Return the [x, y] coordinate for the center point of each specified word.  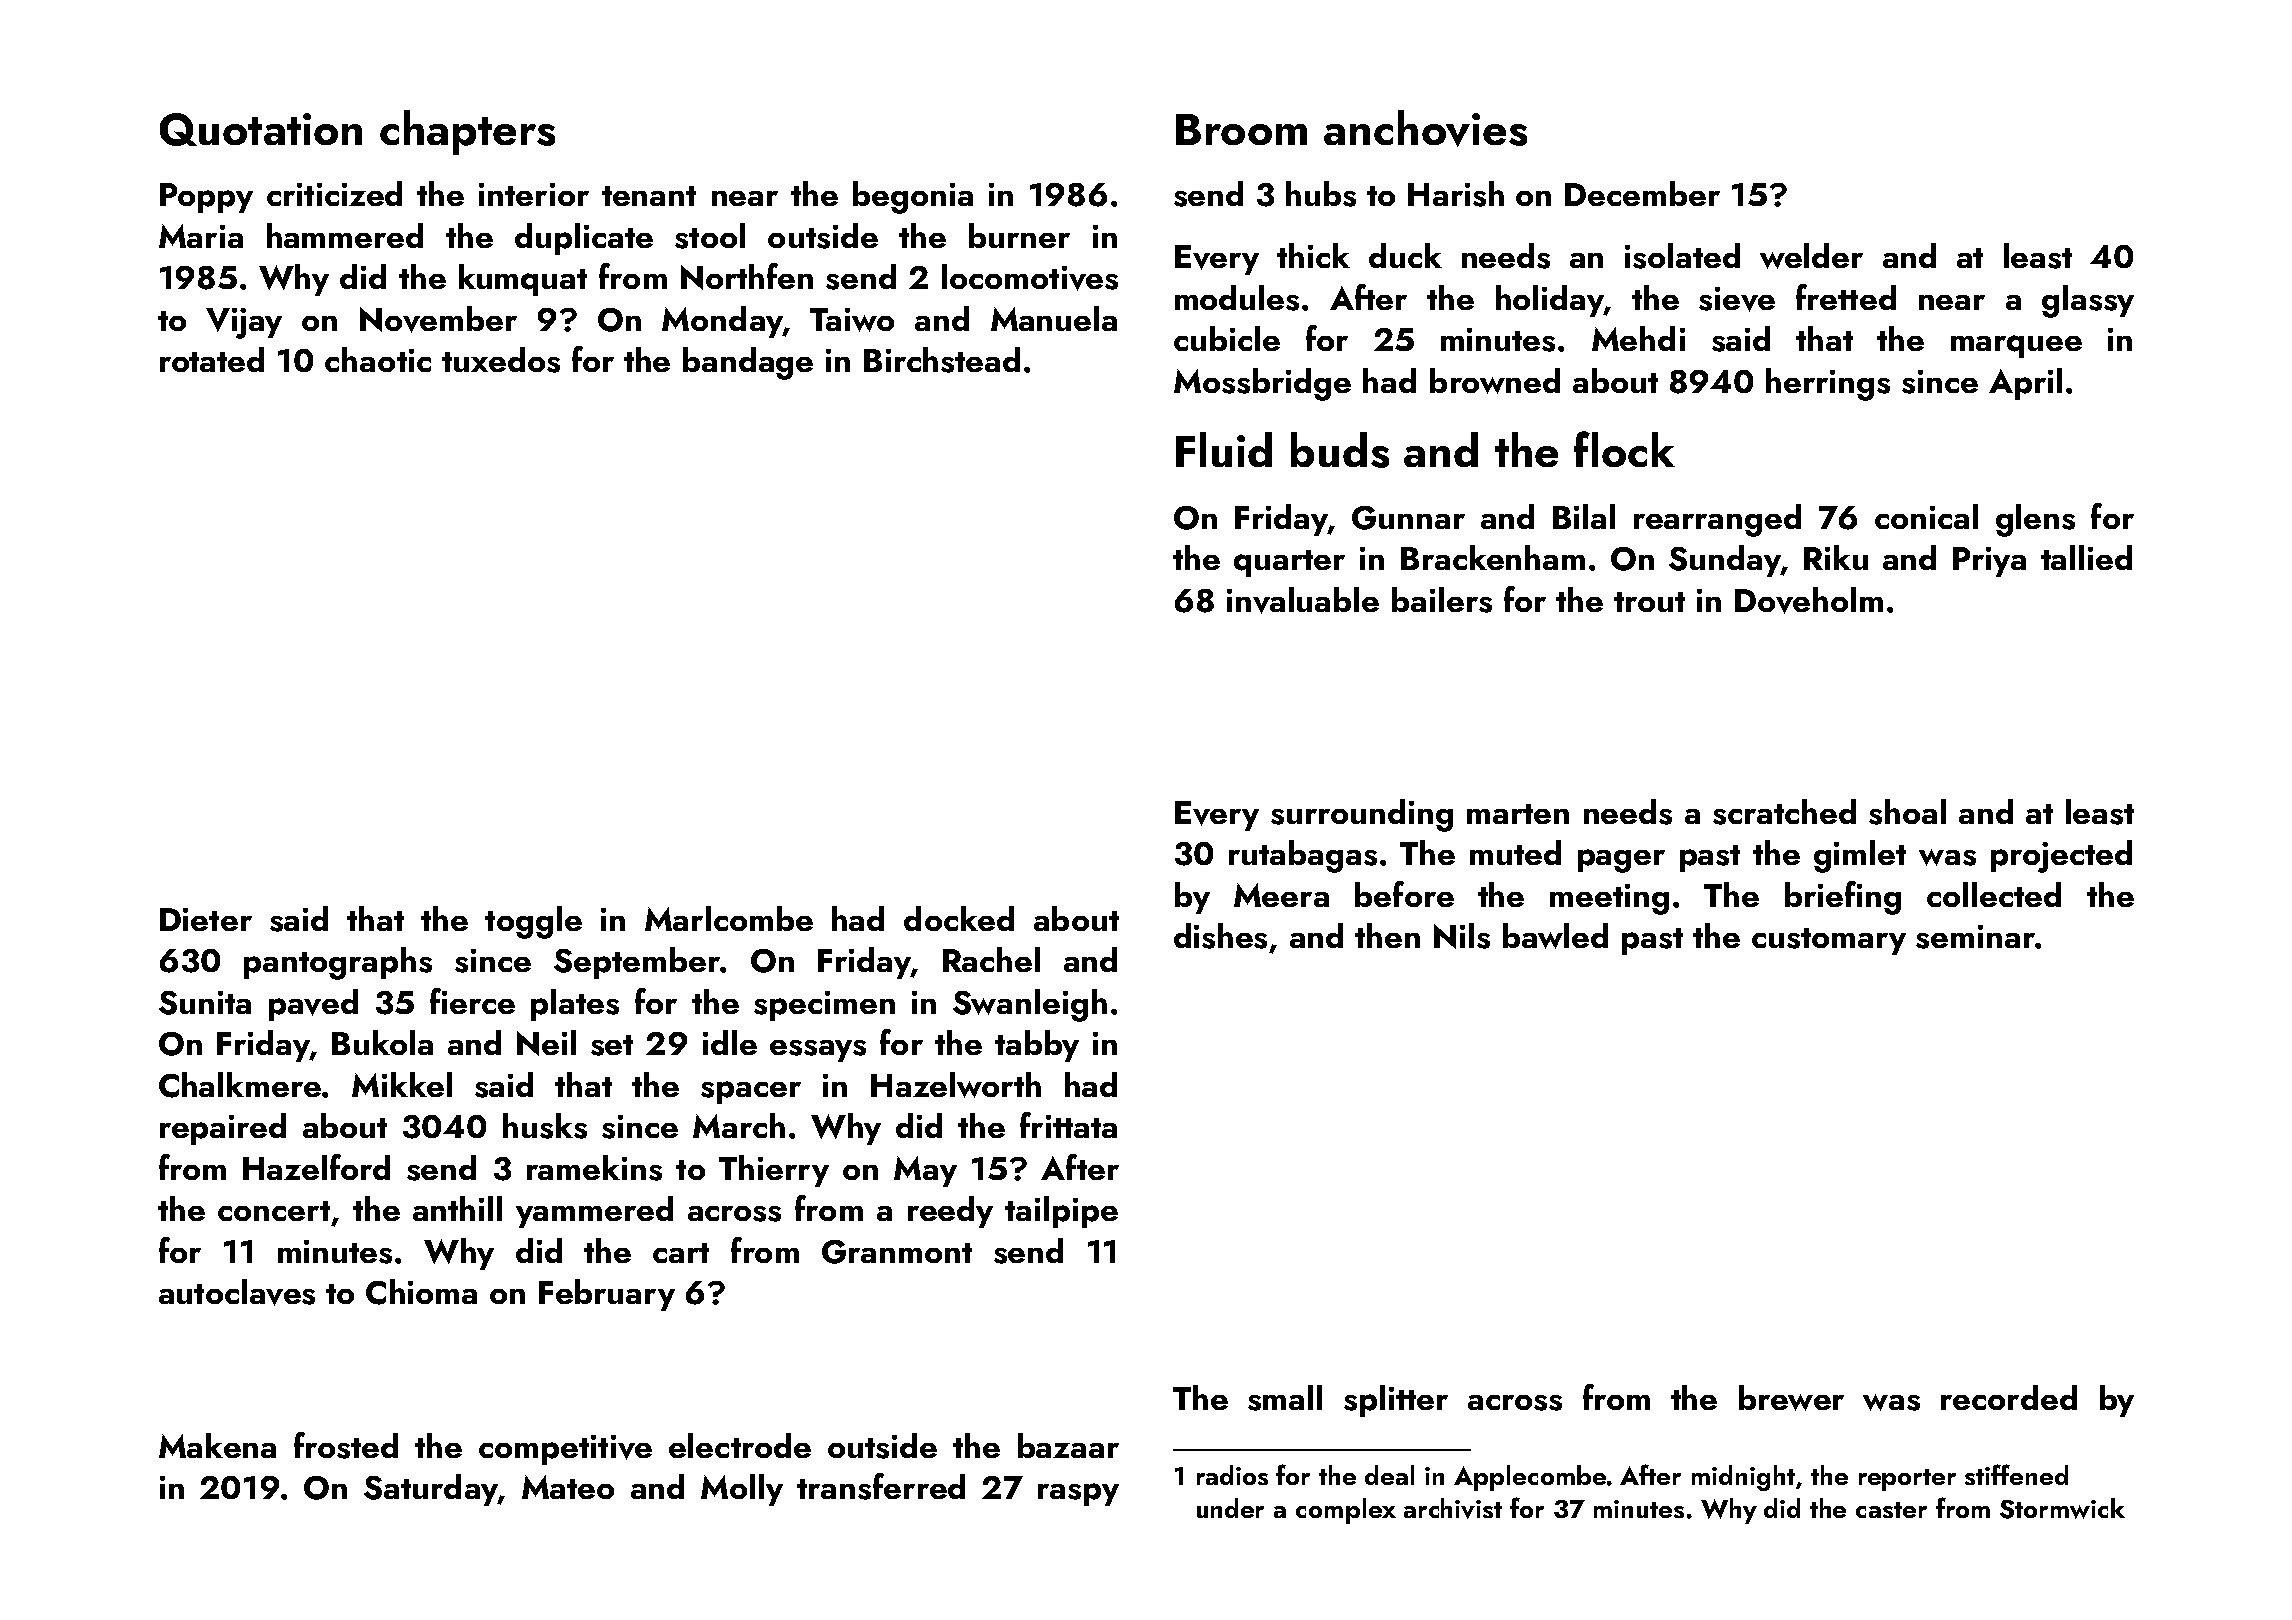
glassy [2088, 301]
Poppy [206, 198]
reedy [950, 1212]
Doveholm [1809, 600]
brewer [1791, 1398]
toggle [533, 922]
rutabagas [1303, 856]
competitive [565, 1450]
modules [1237, 298]
